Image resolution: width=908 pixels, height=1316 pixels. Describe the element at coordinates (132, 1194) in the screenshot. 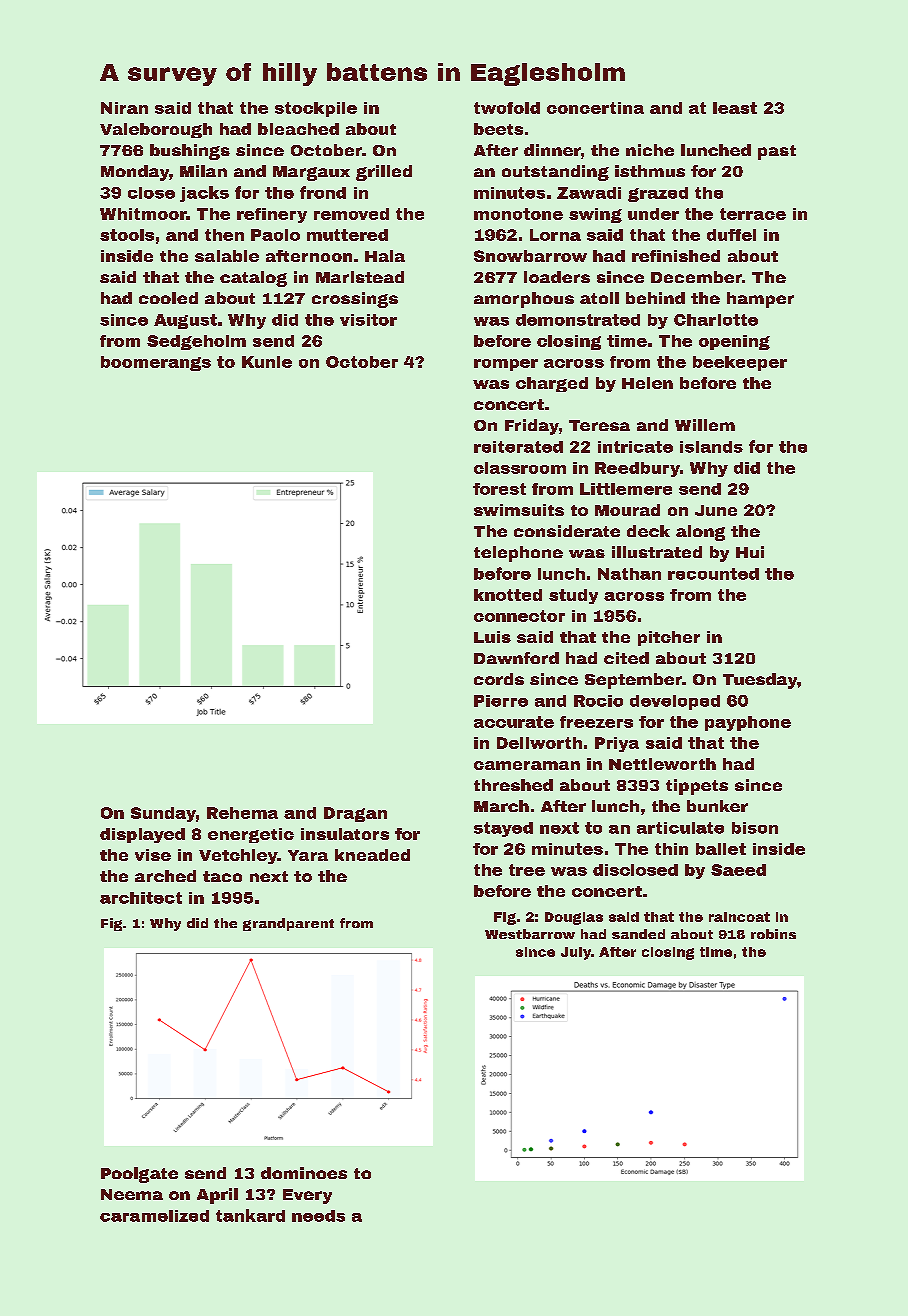

I see `Neema` at that location.
